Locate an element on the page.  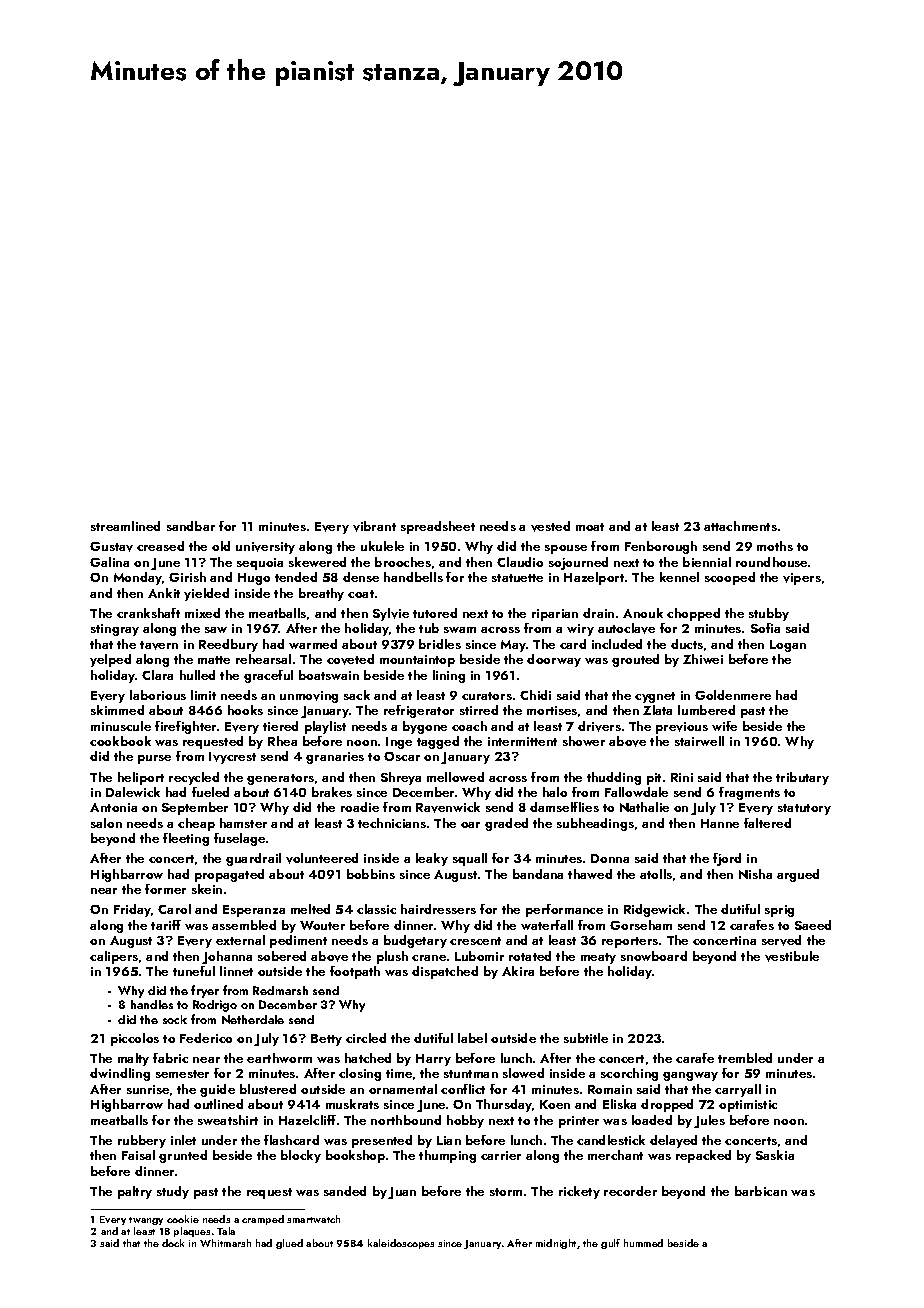
hairdressers is located at coordinates (438, 909).
